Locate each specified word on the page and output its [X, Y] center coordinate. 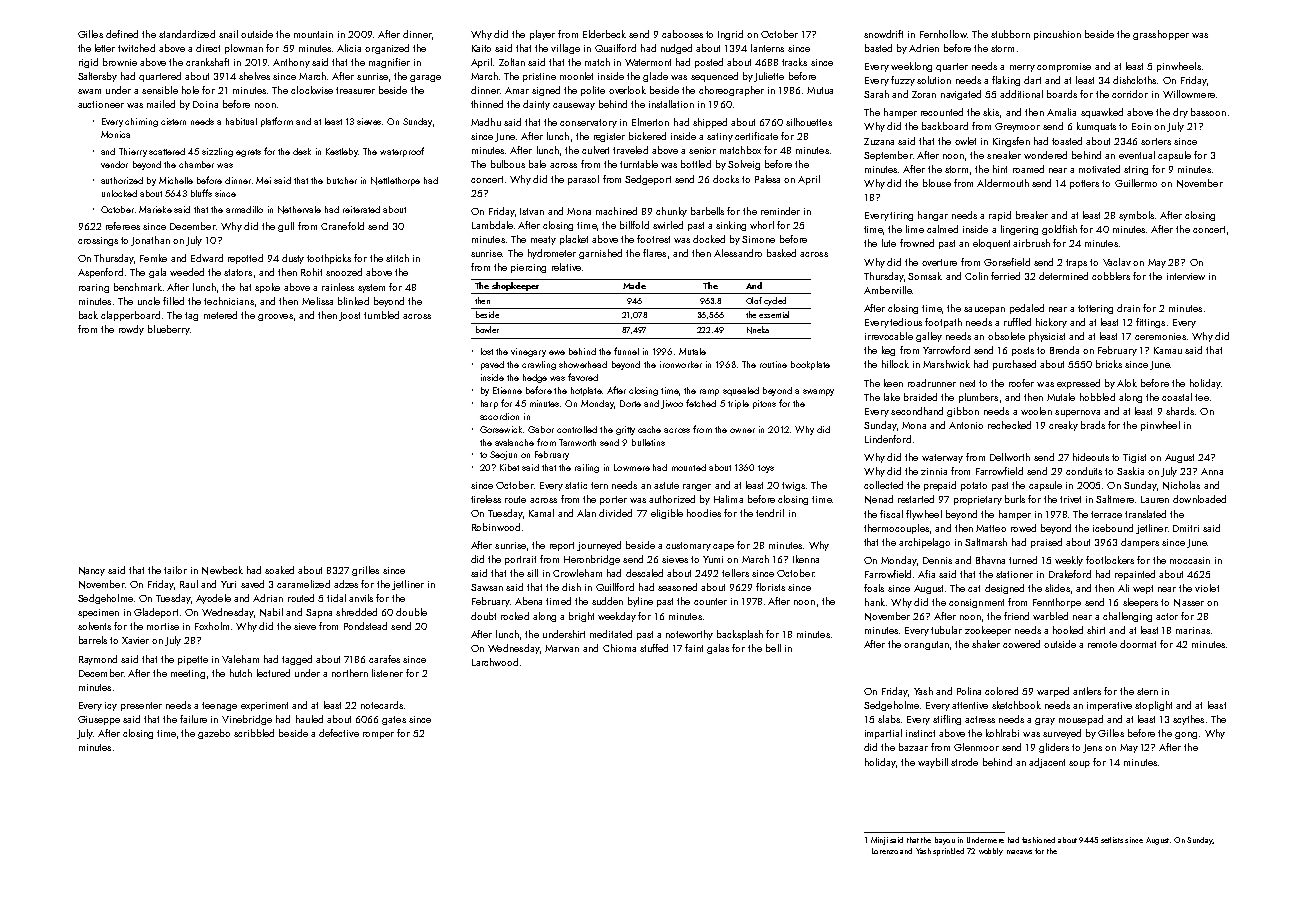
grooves [275, 317]
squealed [741, 391]
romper [378, 735]
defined [122, 34]
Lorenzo [885, 851]
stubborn [1010, 34]
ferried [1005, 276]
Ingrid [730, 35]
